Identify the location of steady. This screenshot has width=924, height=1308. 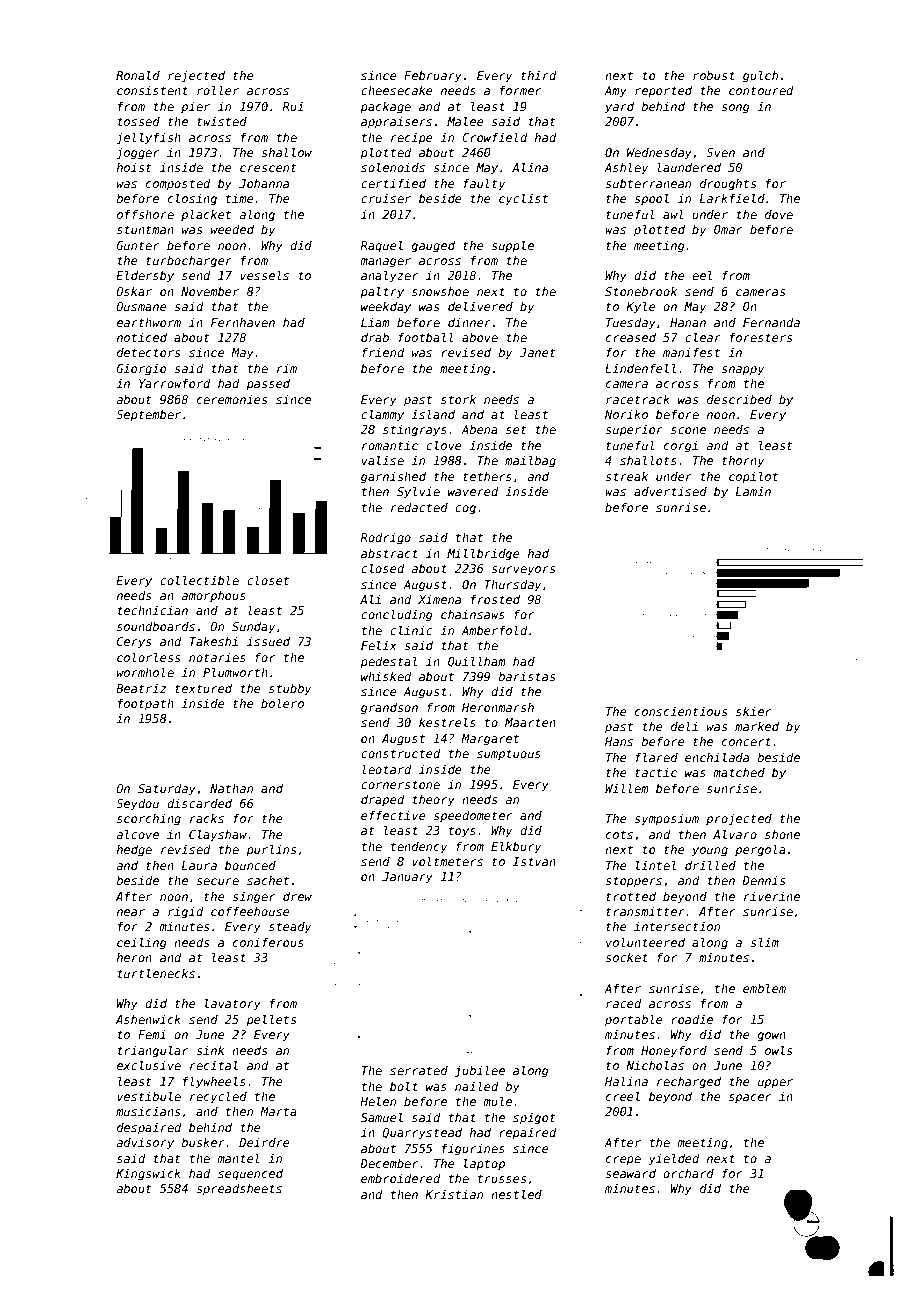
(290, 928).
